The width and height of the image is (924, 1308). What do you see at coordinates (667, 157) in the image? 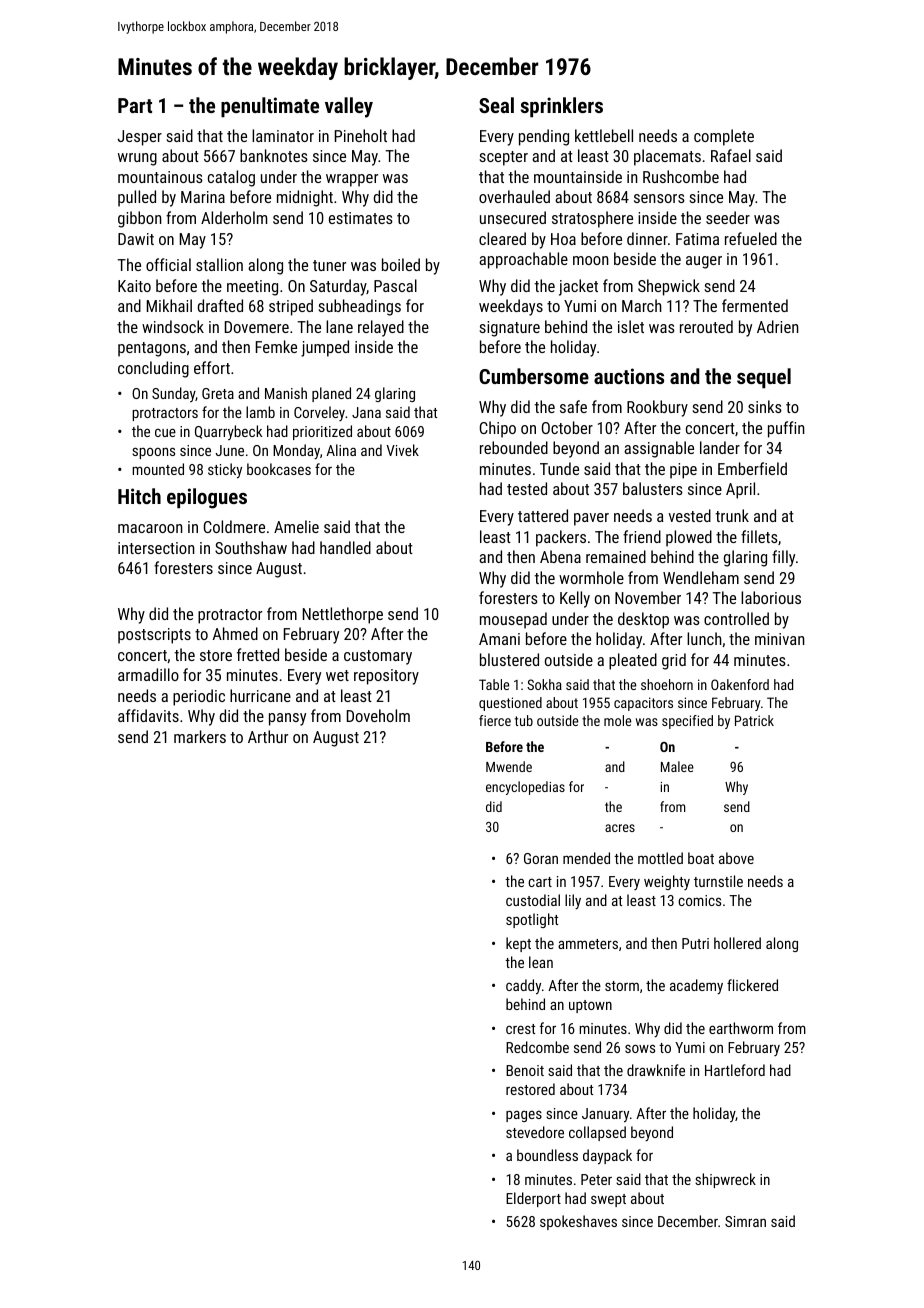
I see `placemats` at bounding box center [667, 157].
